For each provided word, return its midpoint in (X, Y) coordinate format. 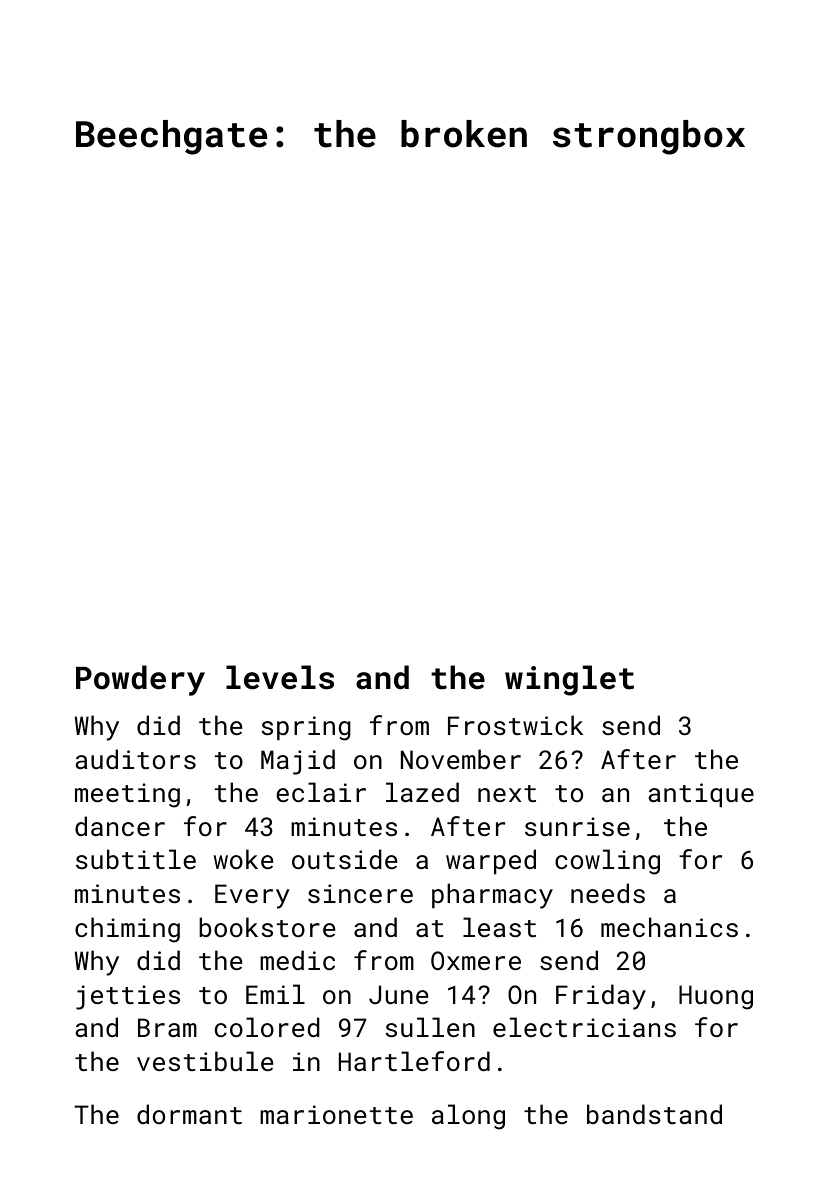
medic (297, 960)
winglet (569, 680)
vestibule (205, 1061)
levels (280, 677)
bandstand (654, 1114)
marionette (336, 1114)
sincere (360, 893)
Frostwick (515, 725)
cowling (607, 862)
